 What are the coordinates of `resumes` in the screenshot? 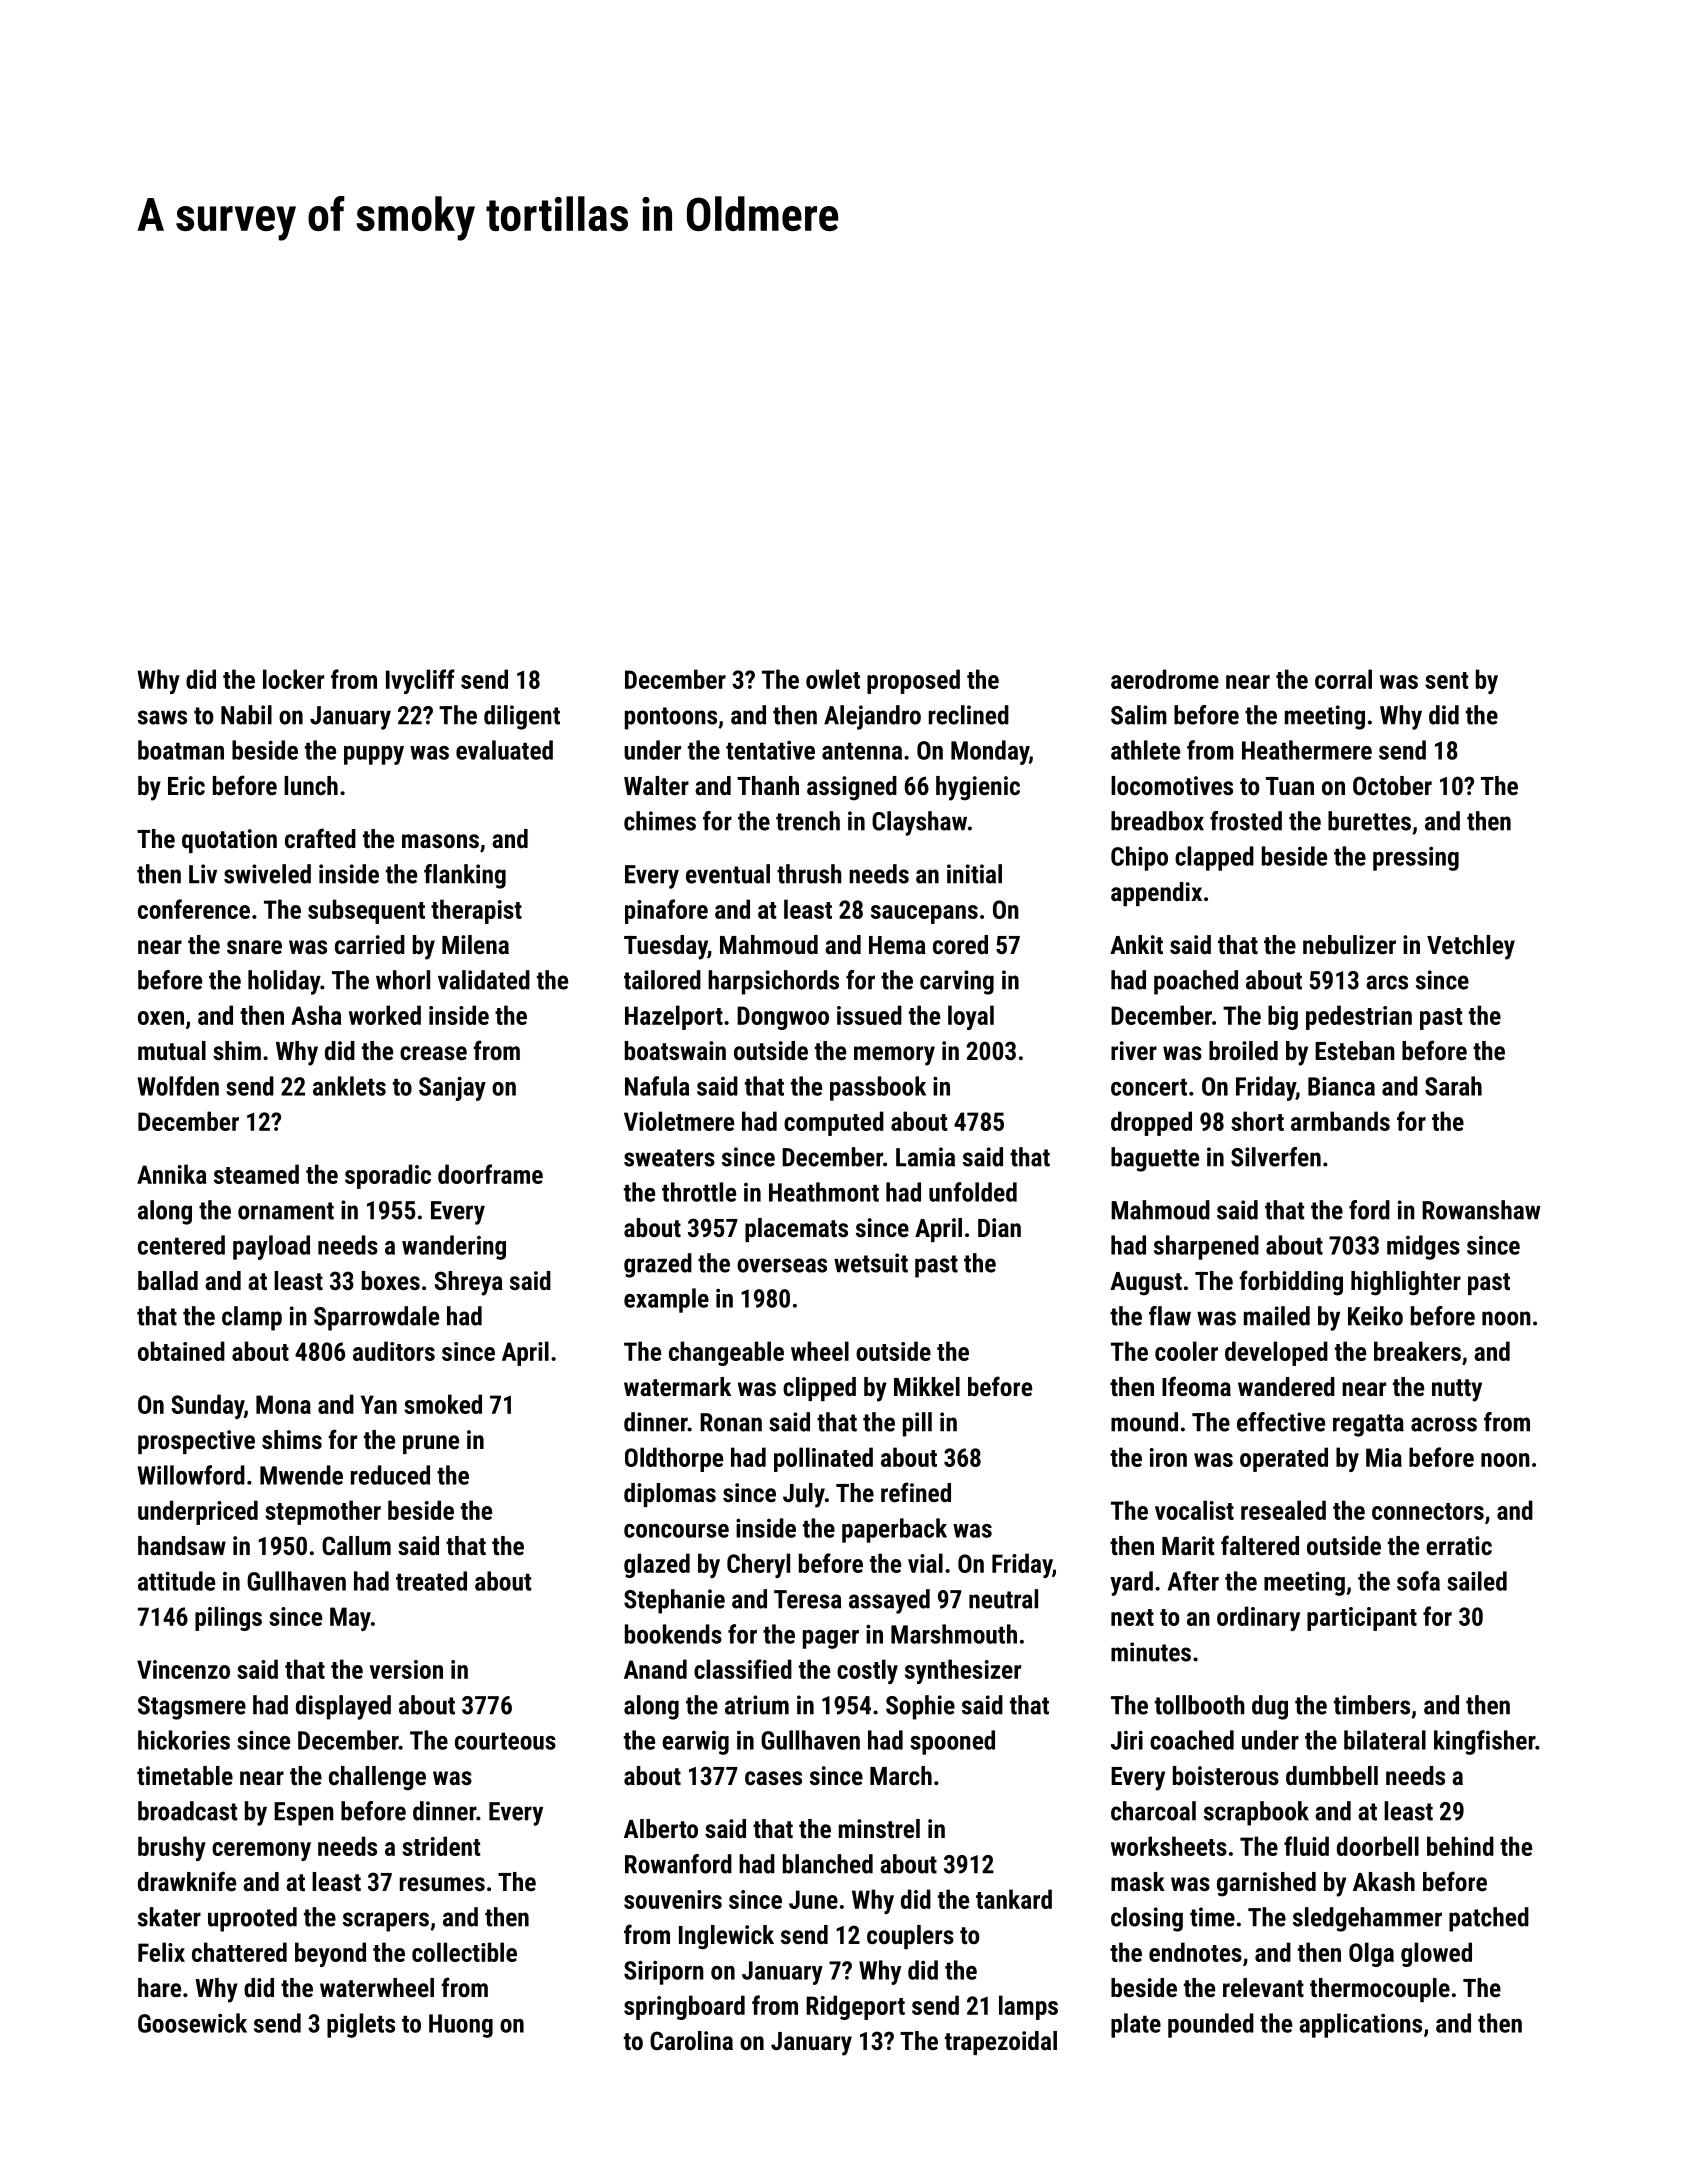 It's located at (442, 1884).
